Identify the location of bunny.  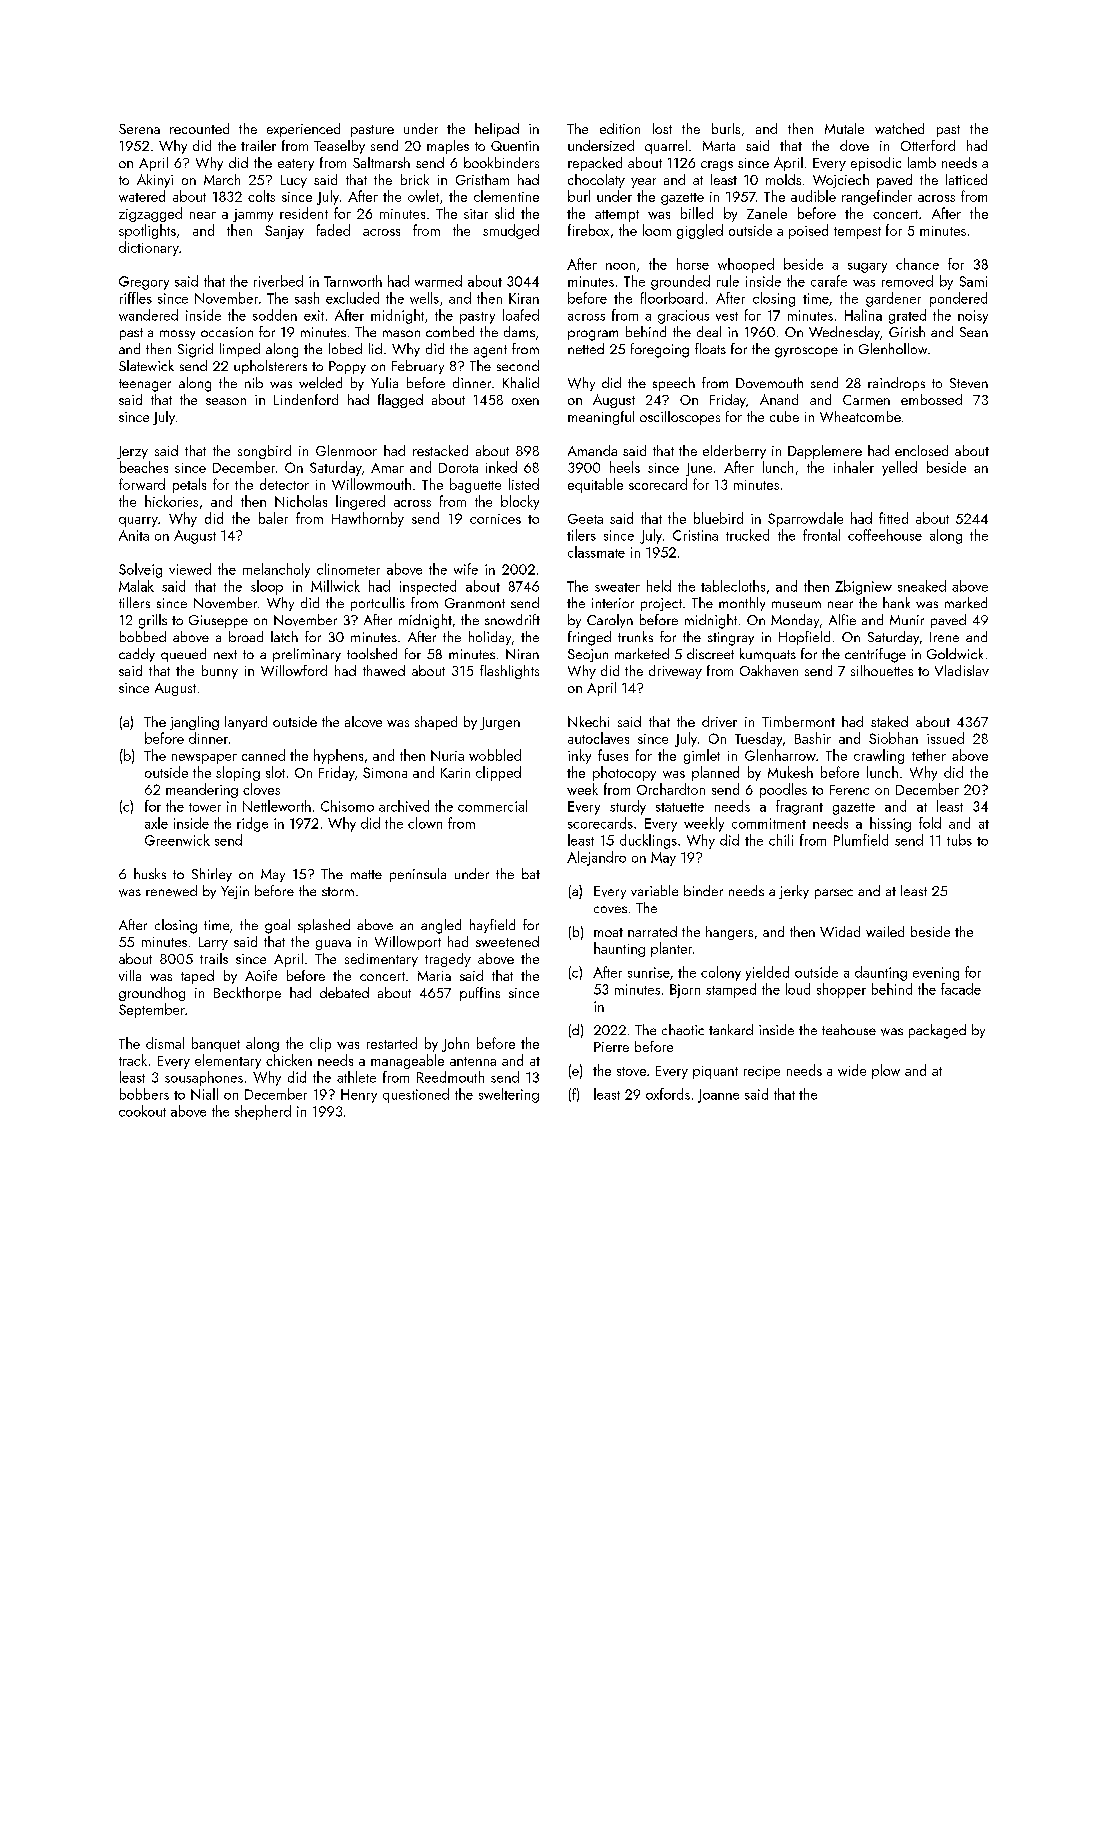
(220, 672).
